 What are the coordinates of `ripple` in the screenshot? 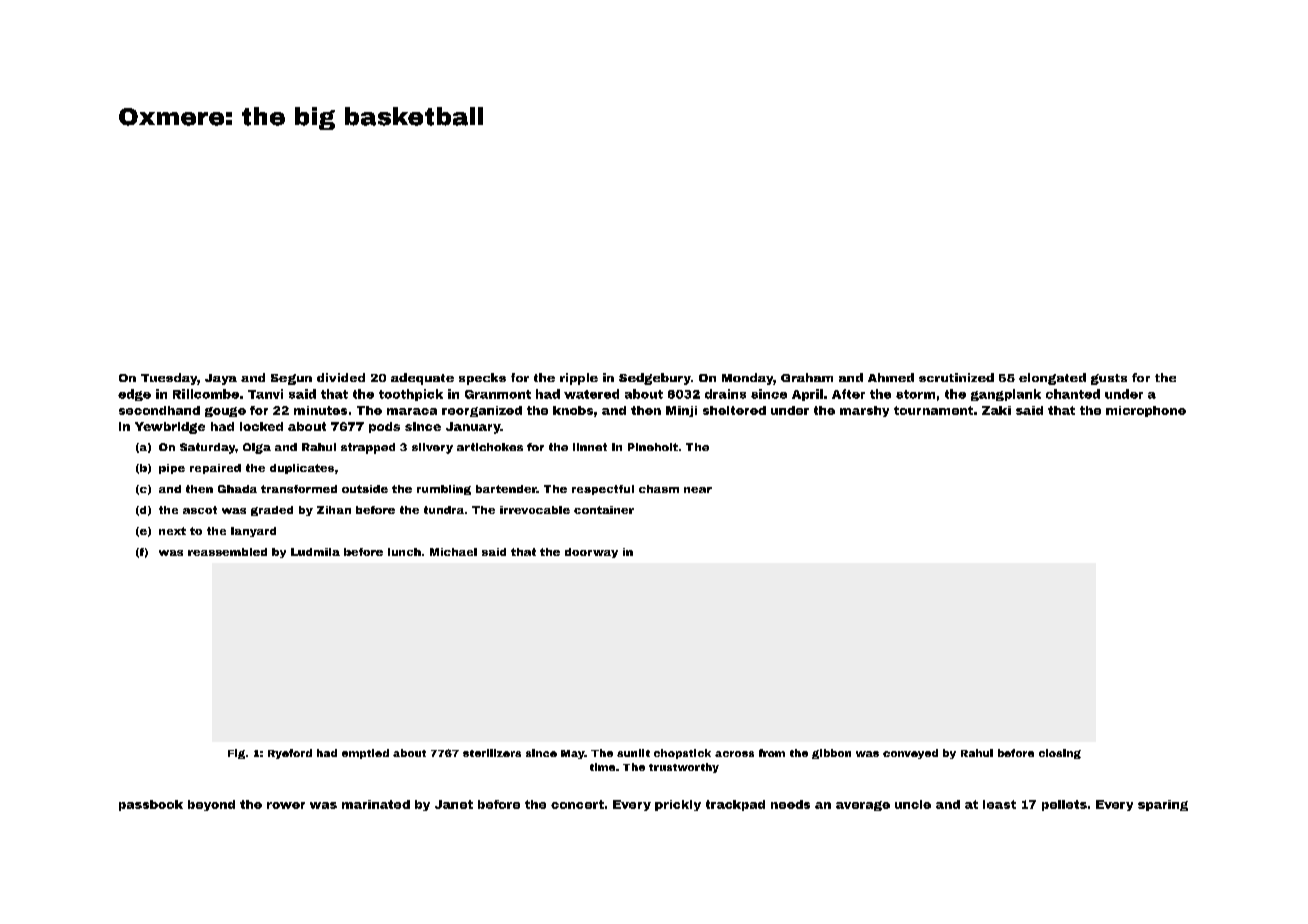 It's located at (579, 379).
